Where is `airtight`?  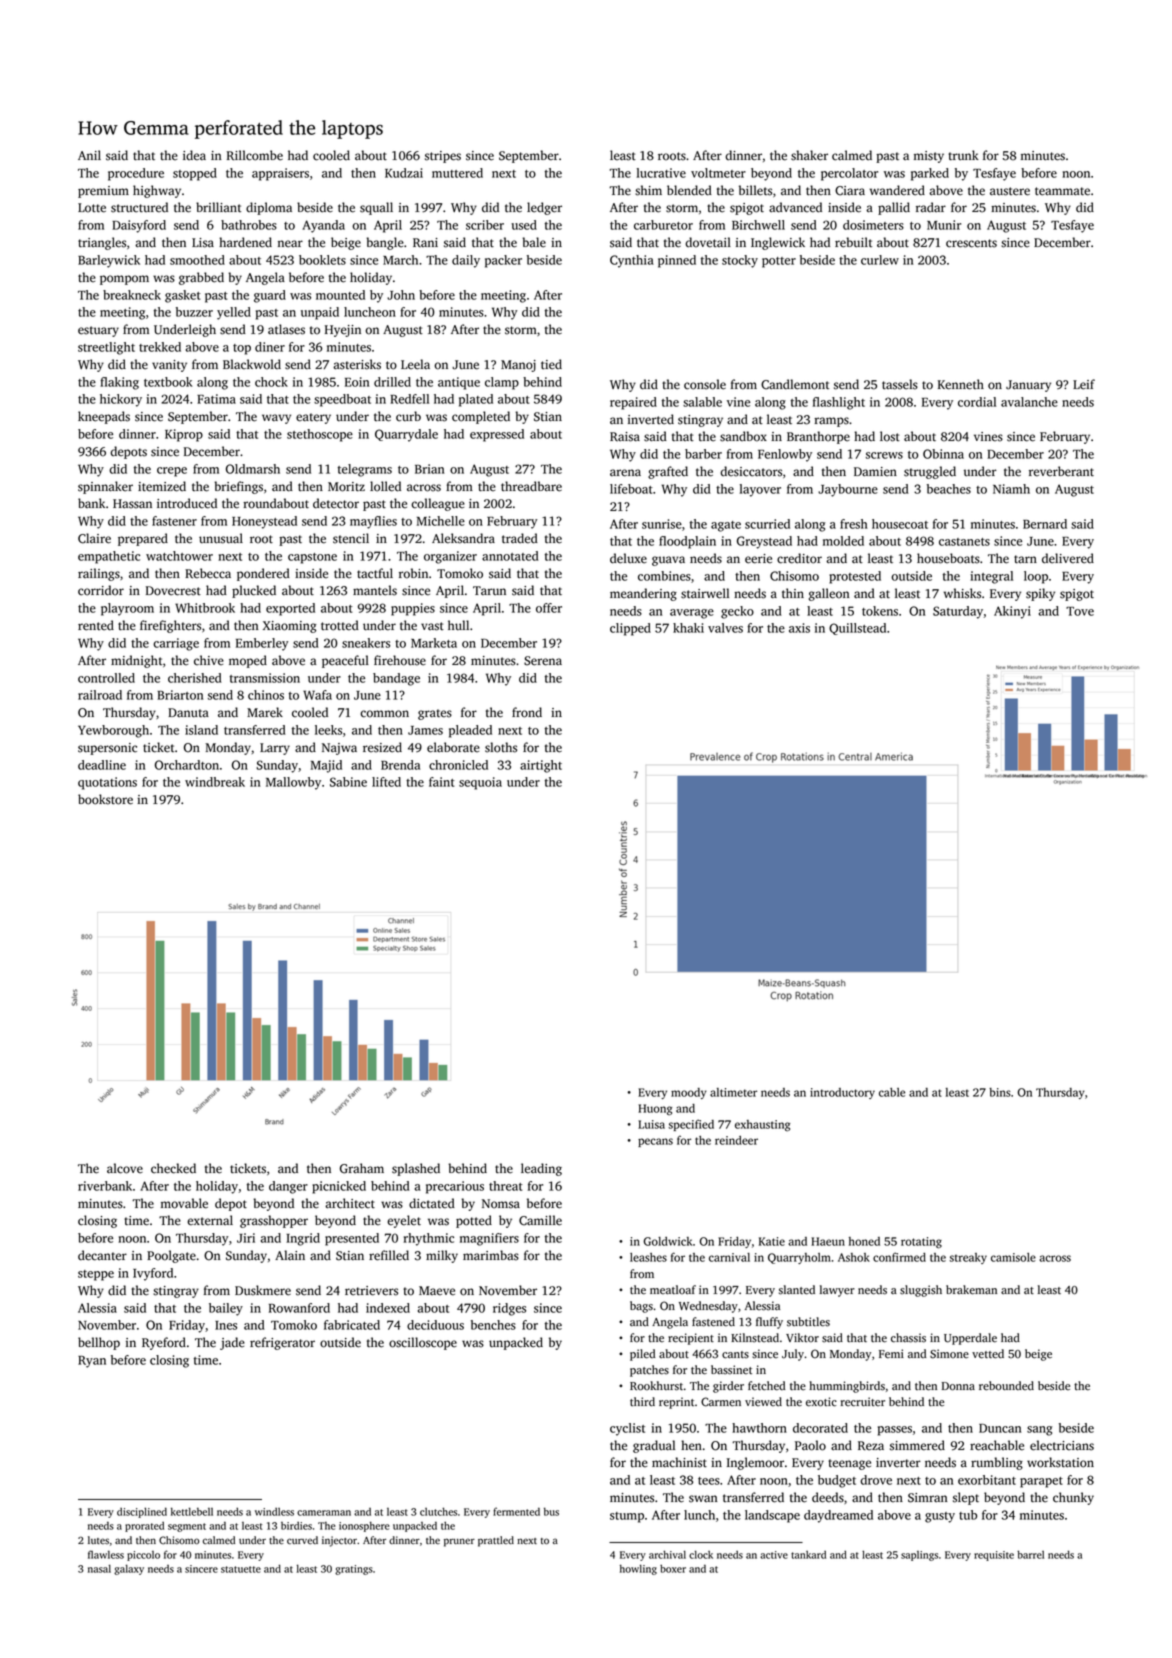
airtight is located at coordinates (541, 766).
